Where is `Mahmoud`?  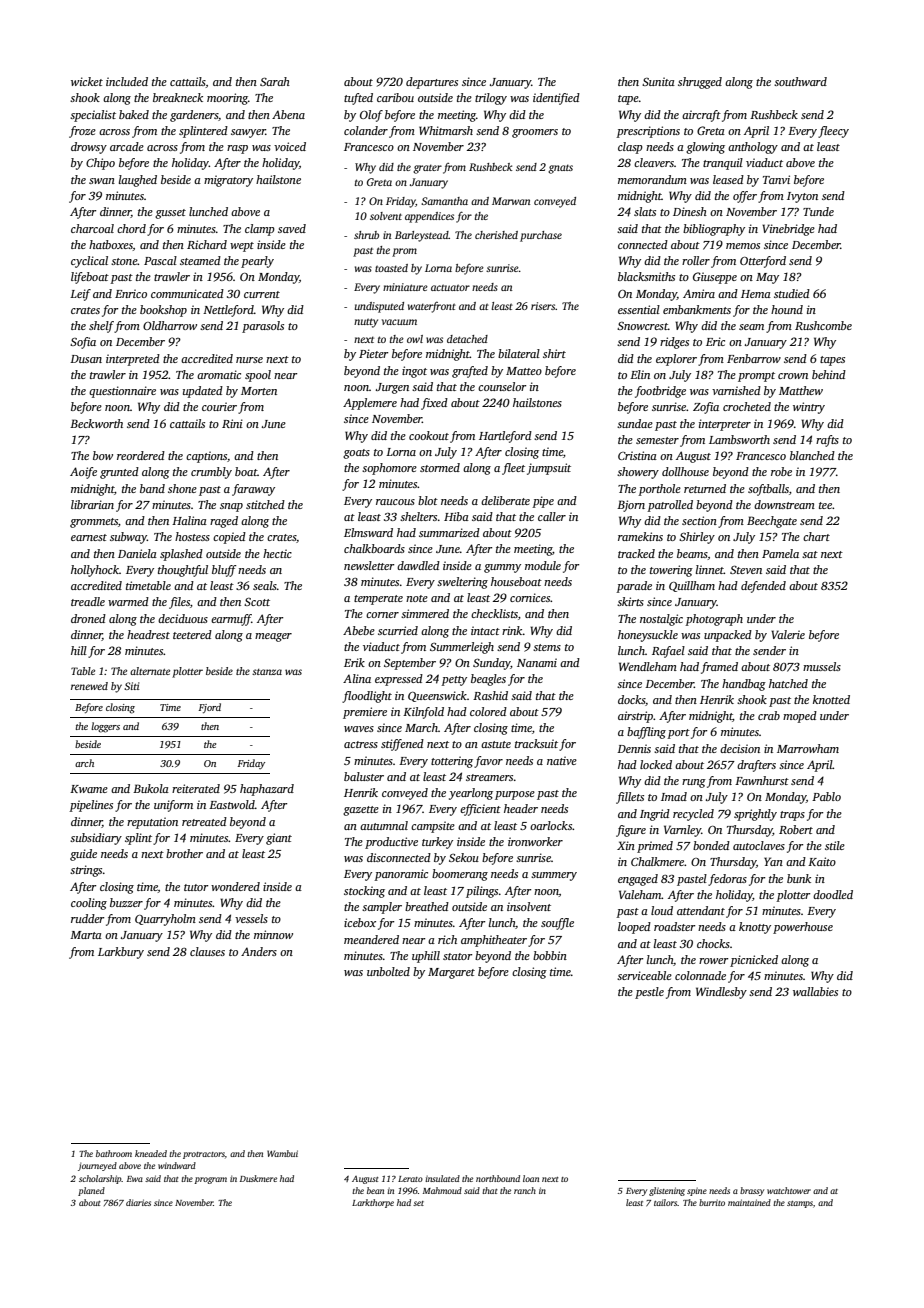
Mahmoud is located at coordinates (442, 1190).
